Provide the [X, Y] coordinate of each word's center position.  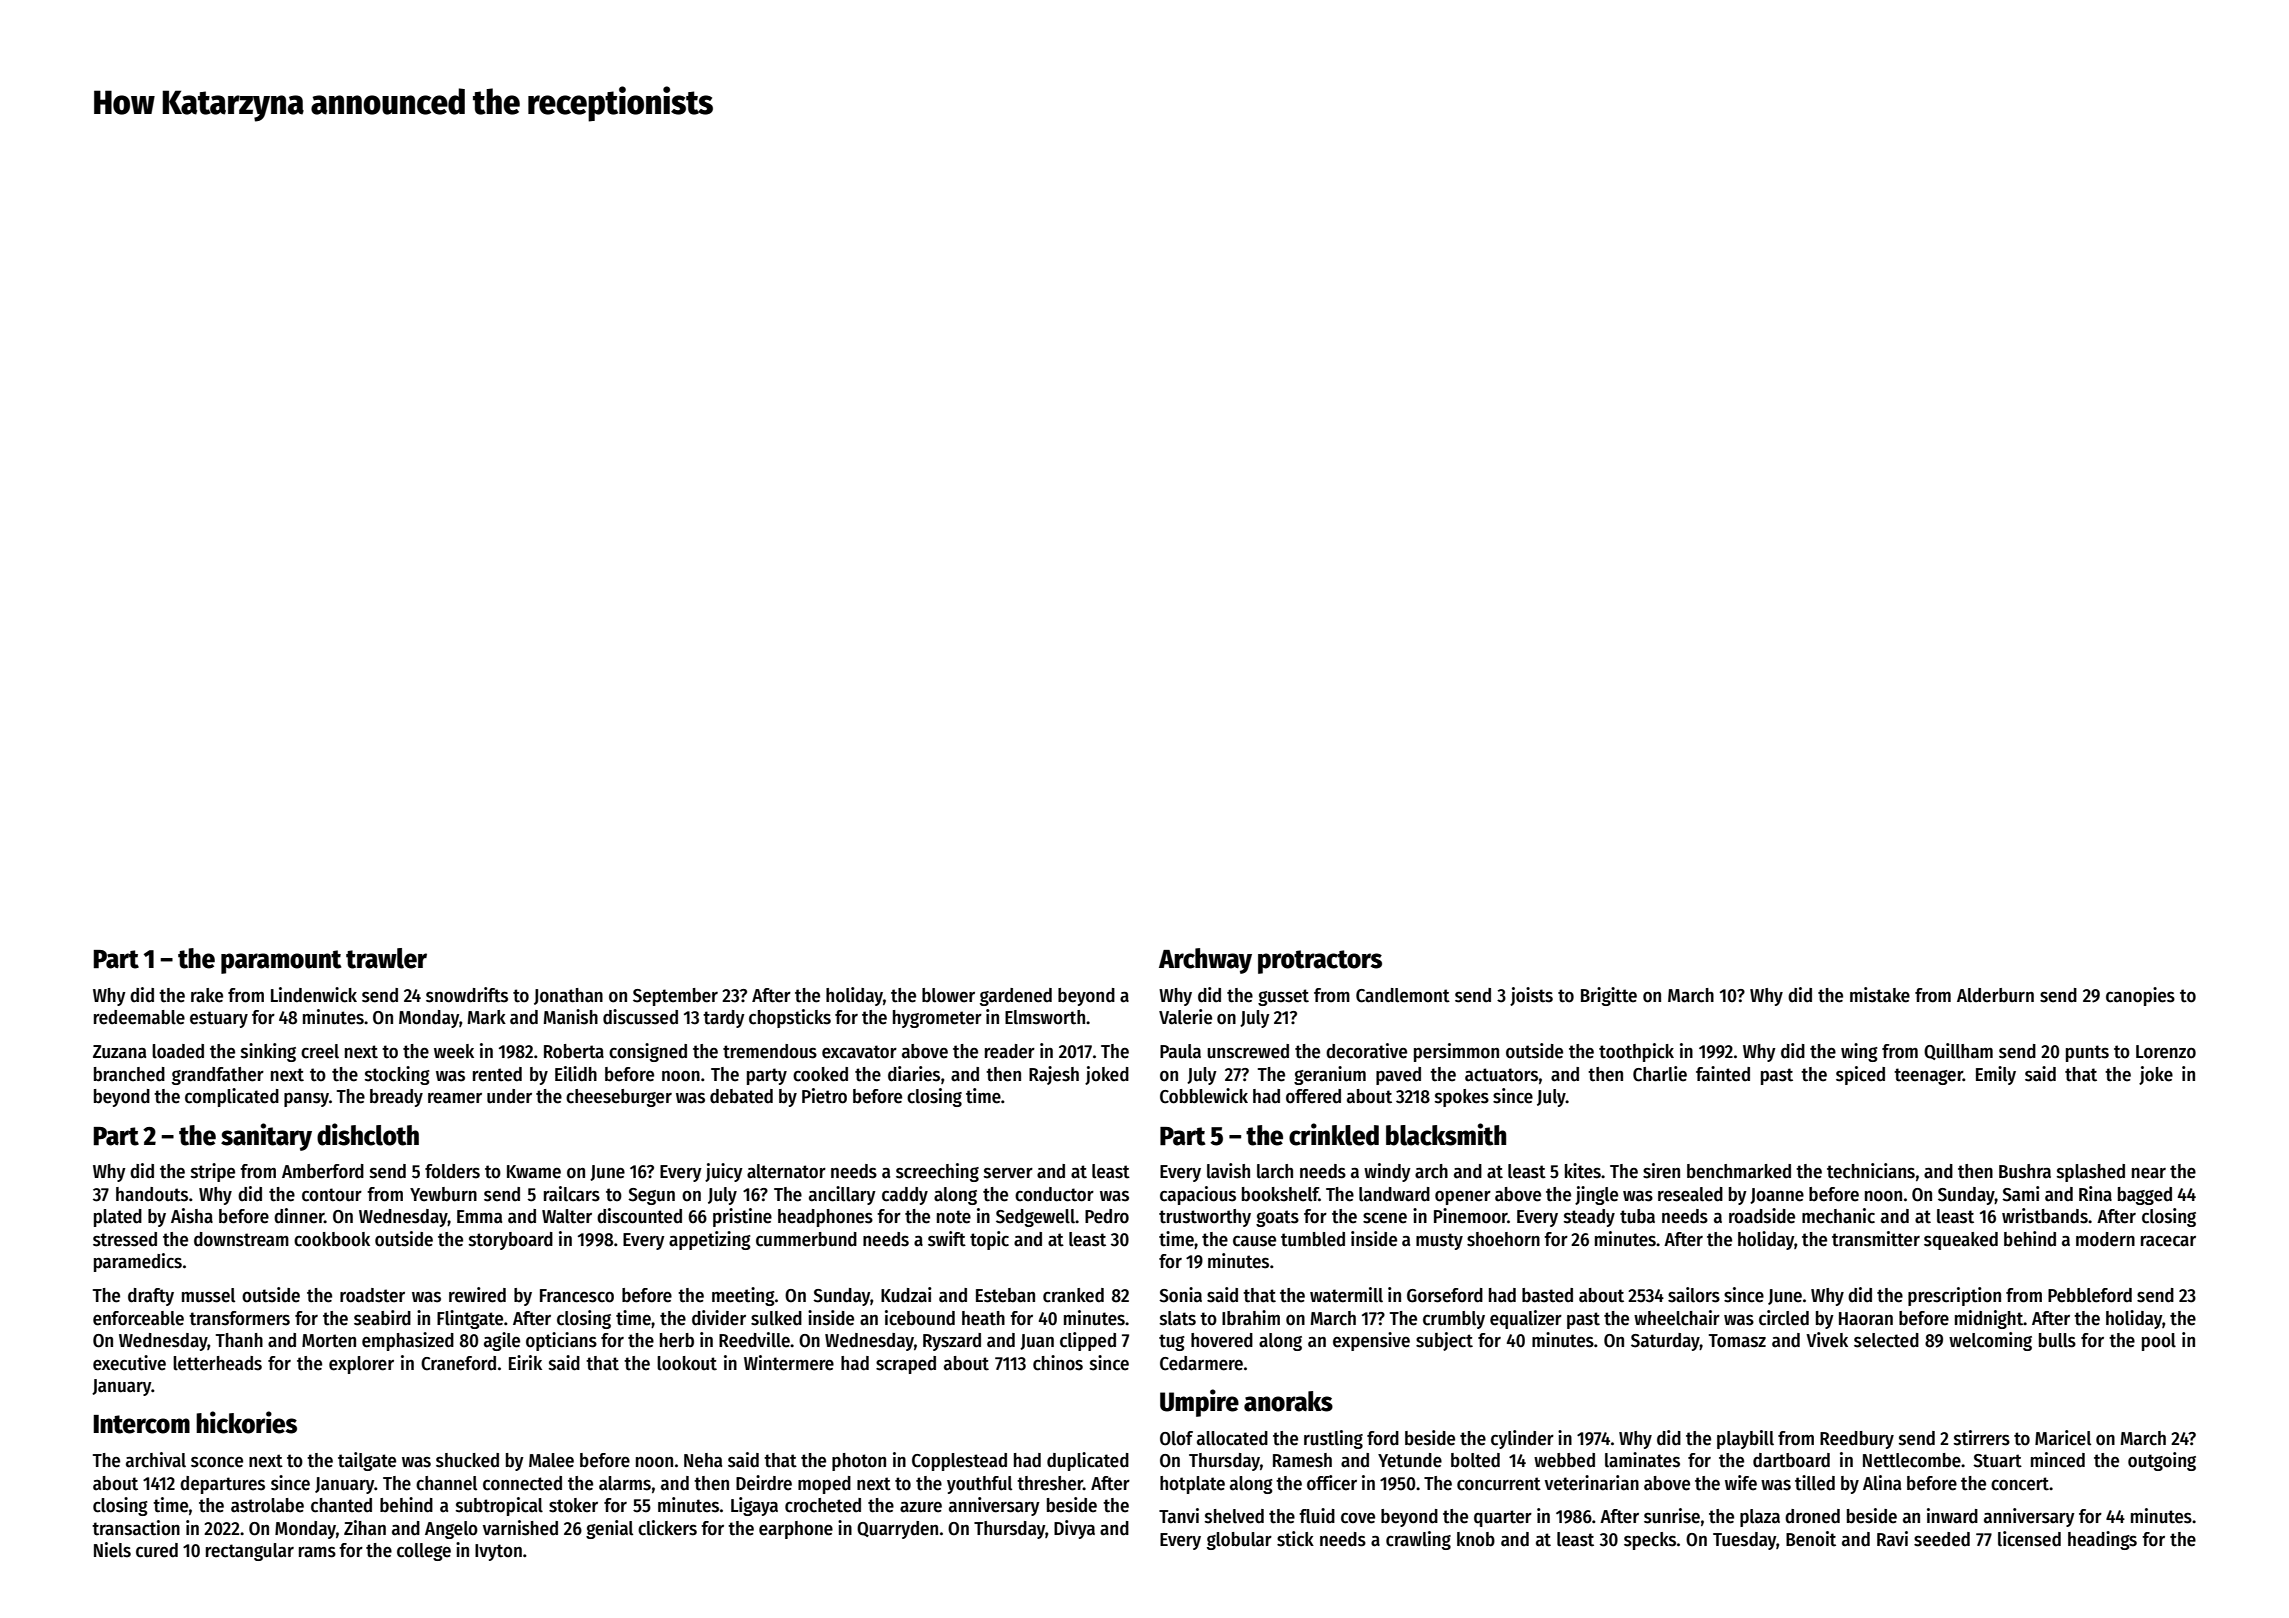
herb [677, 1340]
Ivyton [498, 1552]
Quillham [1958, 1051]
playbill [1745, 1439]
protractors [1320, 962]
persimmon [1456, 1052]
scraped [906, 1365]
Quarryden [897, 1530]
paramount [281, 962]
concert [2020, 1484]
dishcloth [368, 1134]
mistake [1880, 995]
